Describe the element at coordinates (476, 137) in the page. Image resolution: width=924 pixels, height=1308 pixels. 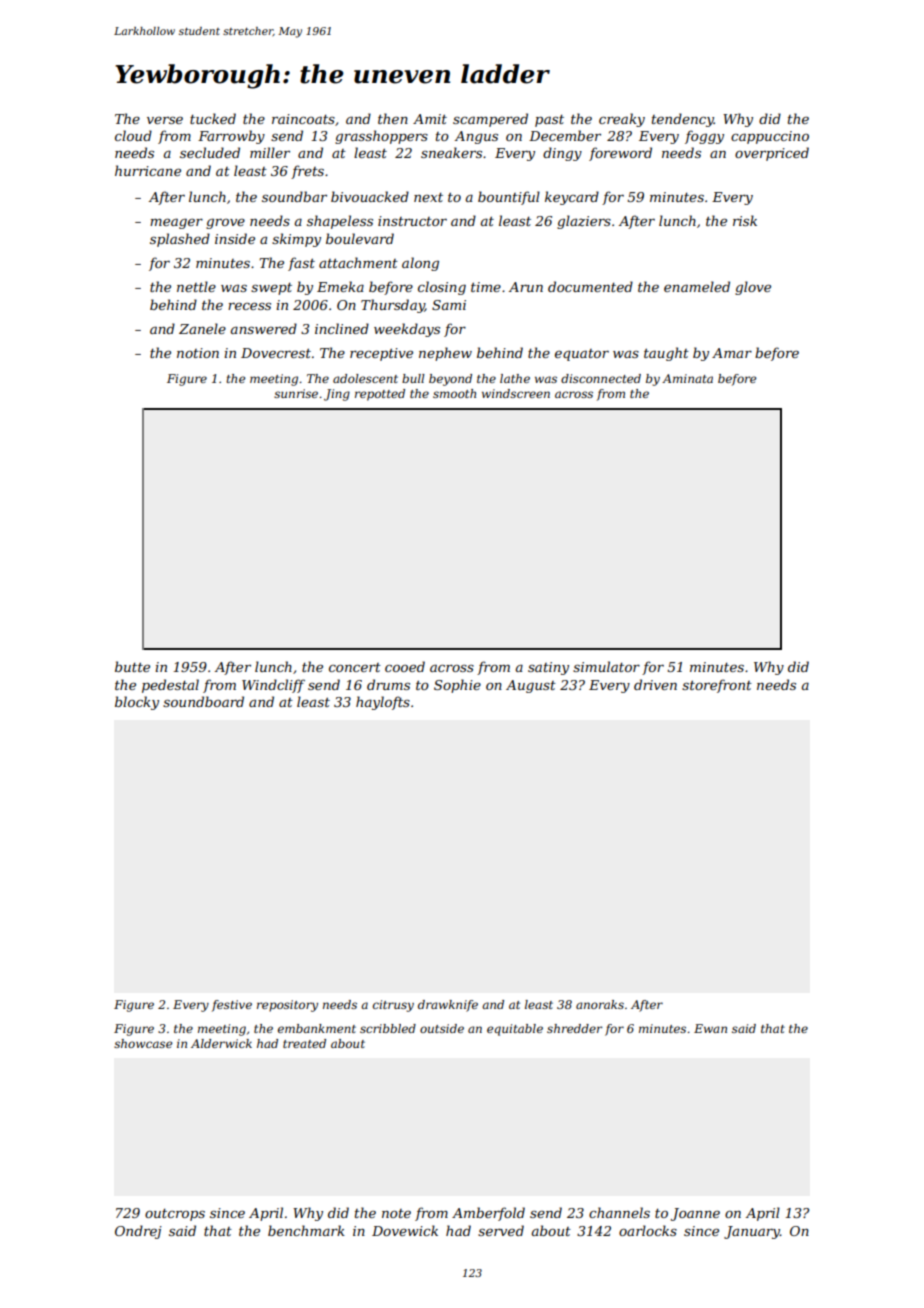
I see `Angus` at that location.
